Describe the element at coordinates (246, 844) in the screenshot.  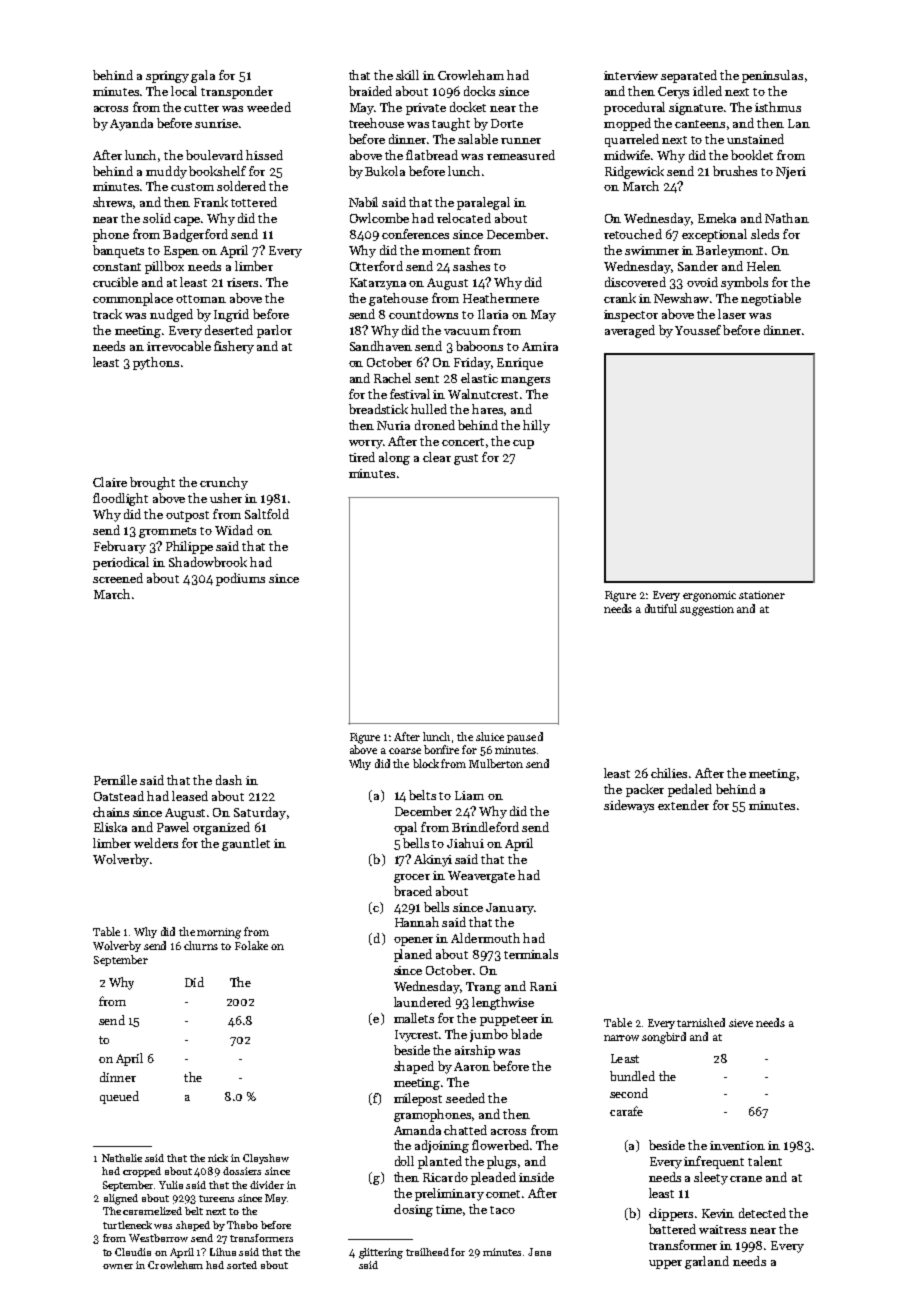
I see `gauntlet` at that location.
